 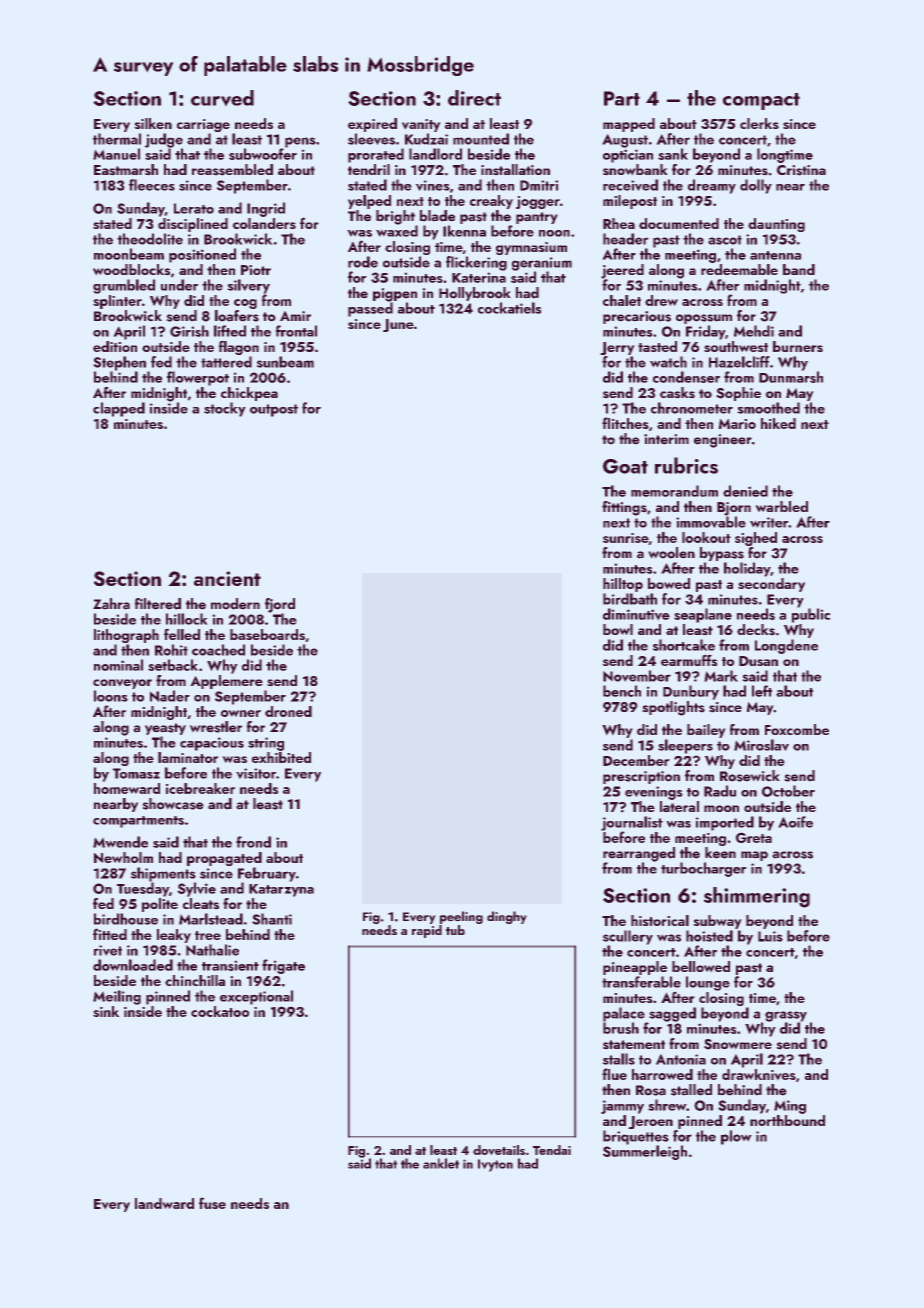 What do you see at coordinates (673, 708) in the screenshot?
I see `spotlights` at bounding box center [673, 708].
